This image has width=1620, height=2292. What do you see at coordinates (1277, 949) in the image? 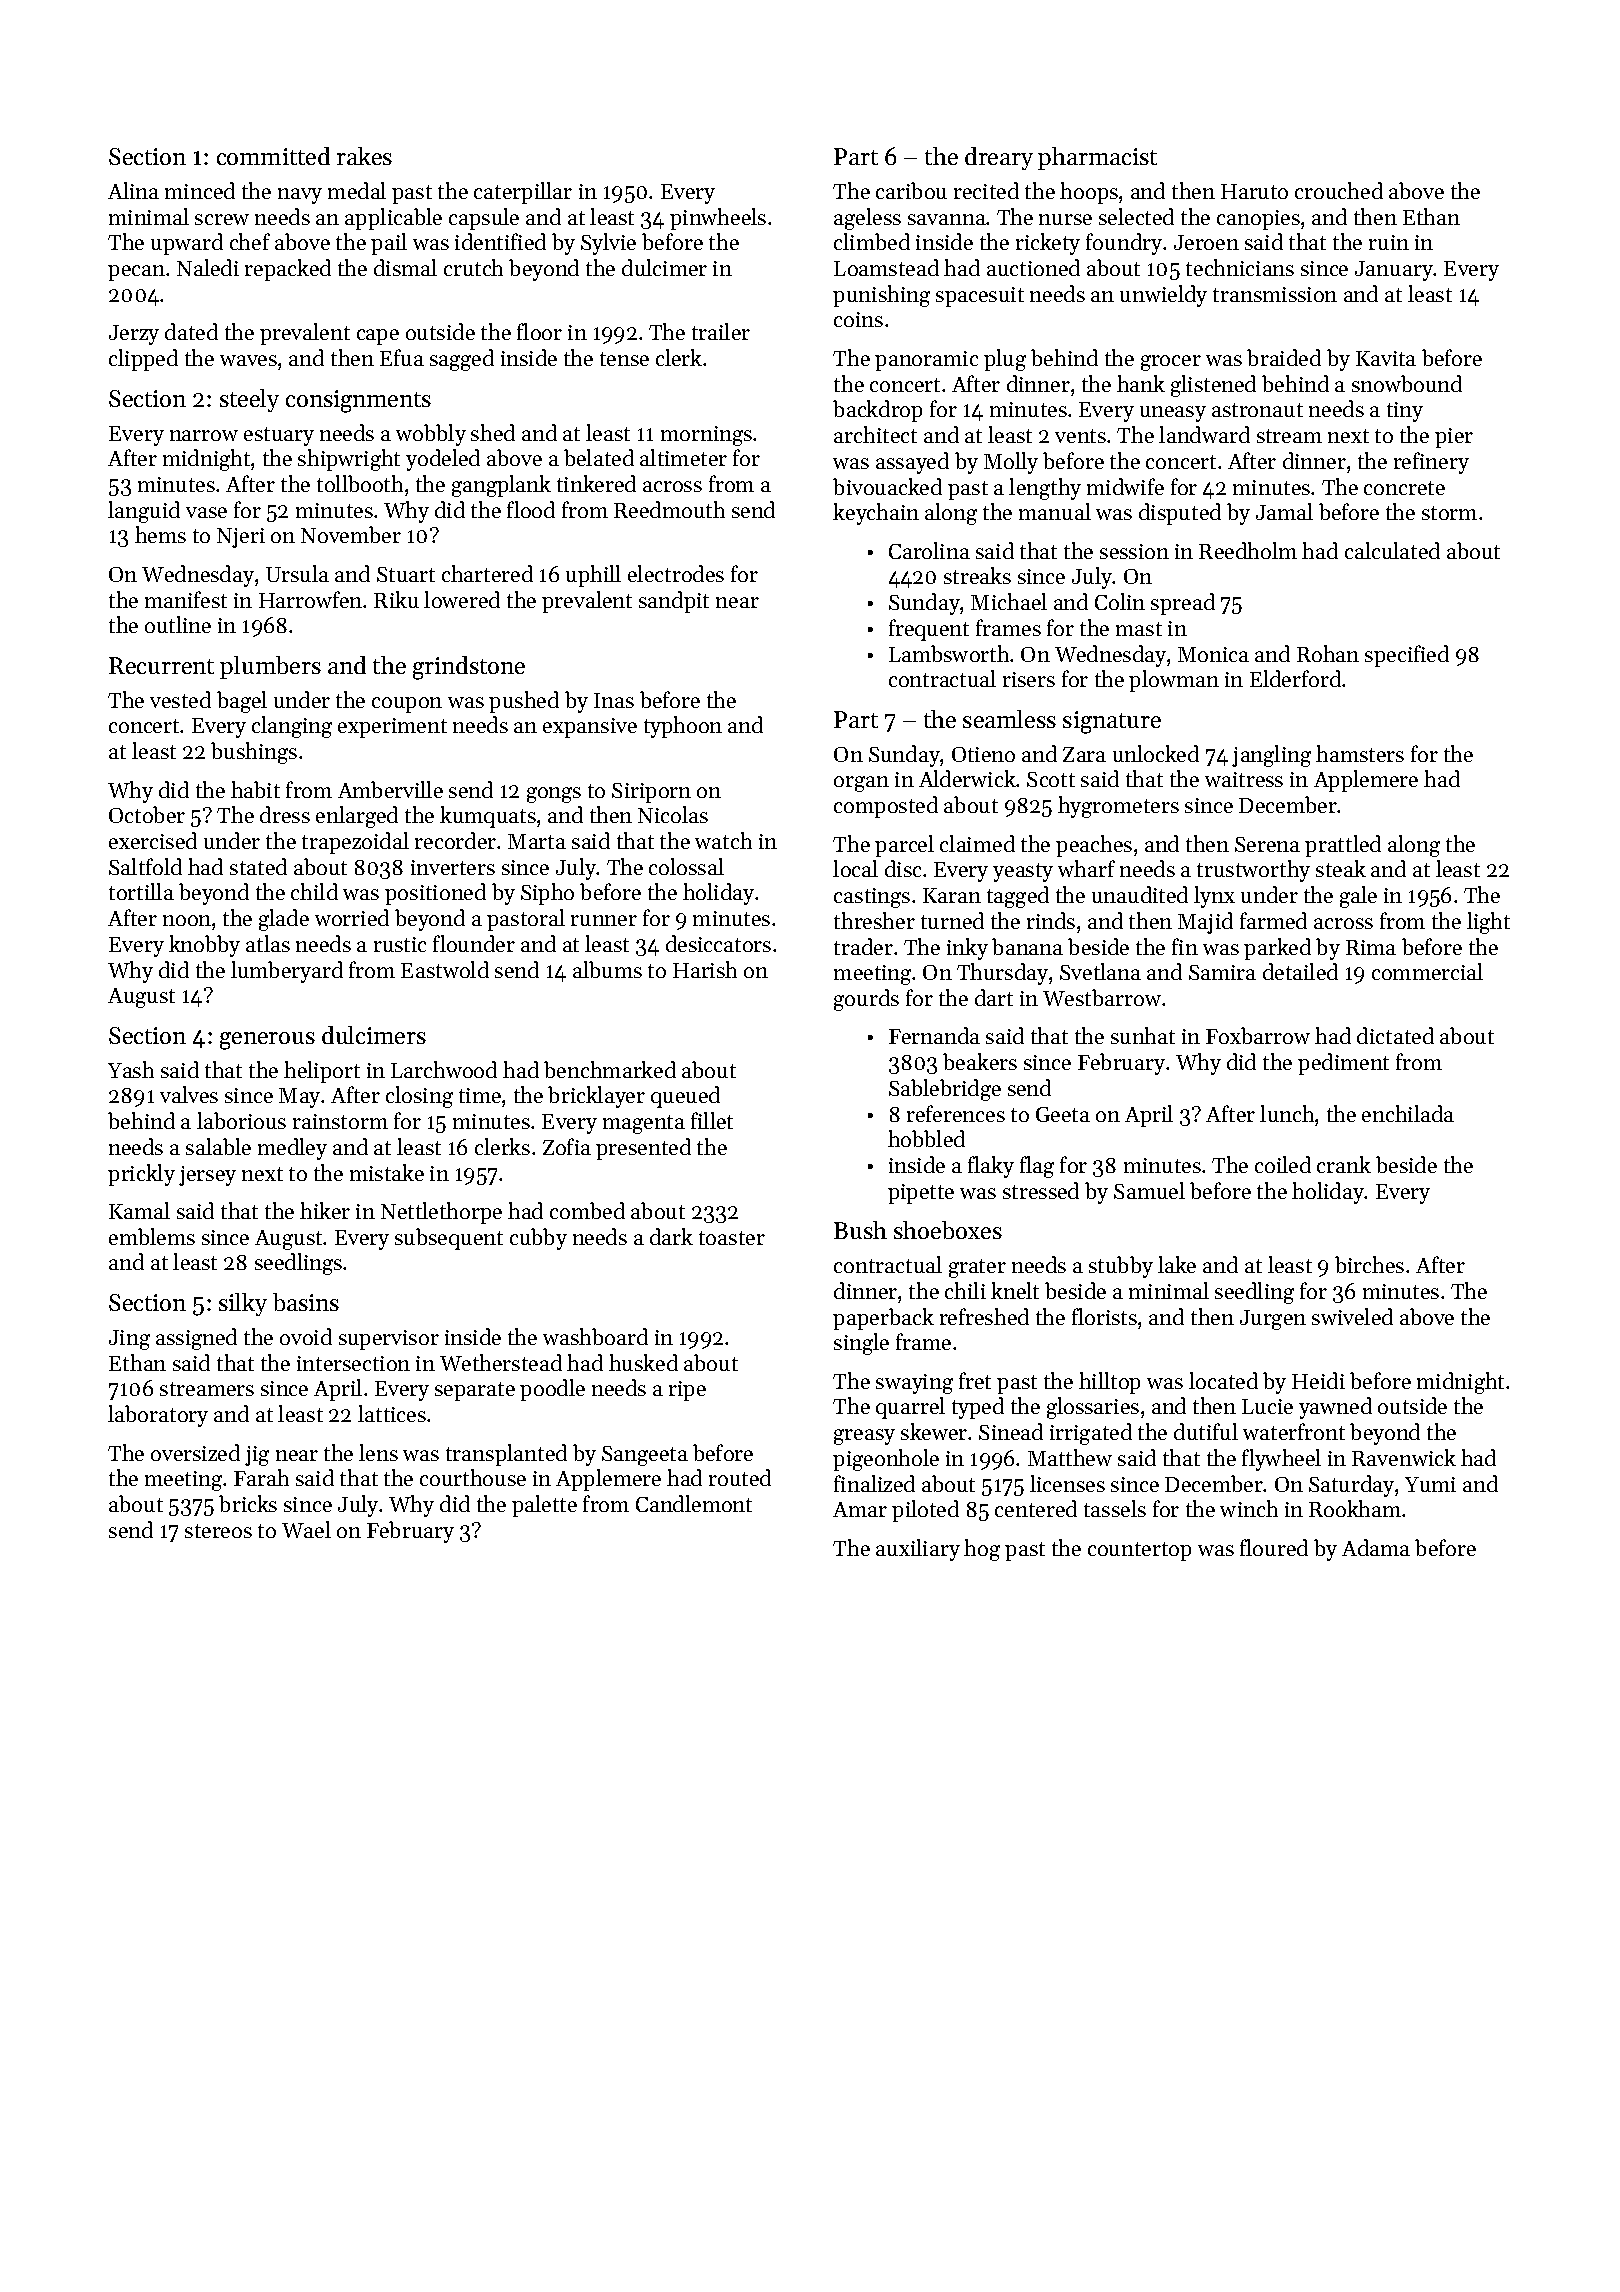
I see `parked` at bounding box center [1277, 949].
